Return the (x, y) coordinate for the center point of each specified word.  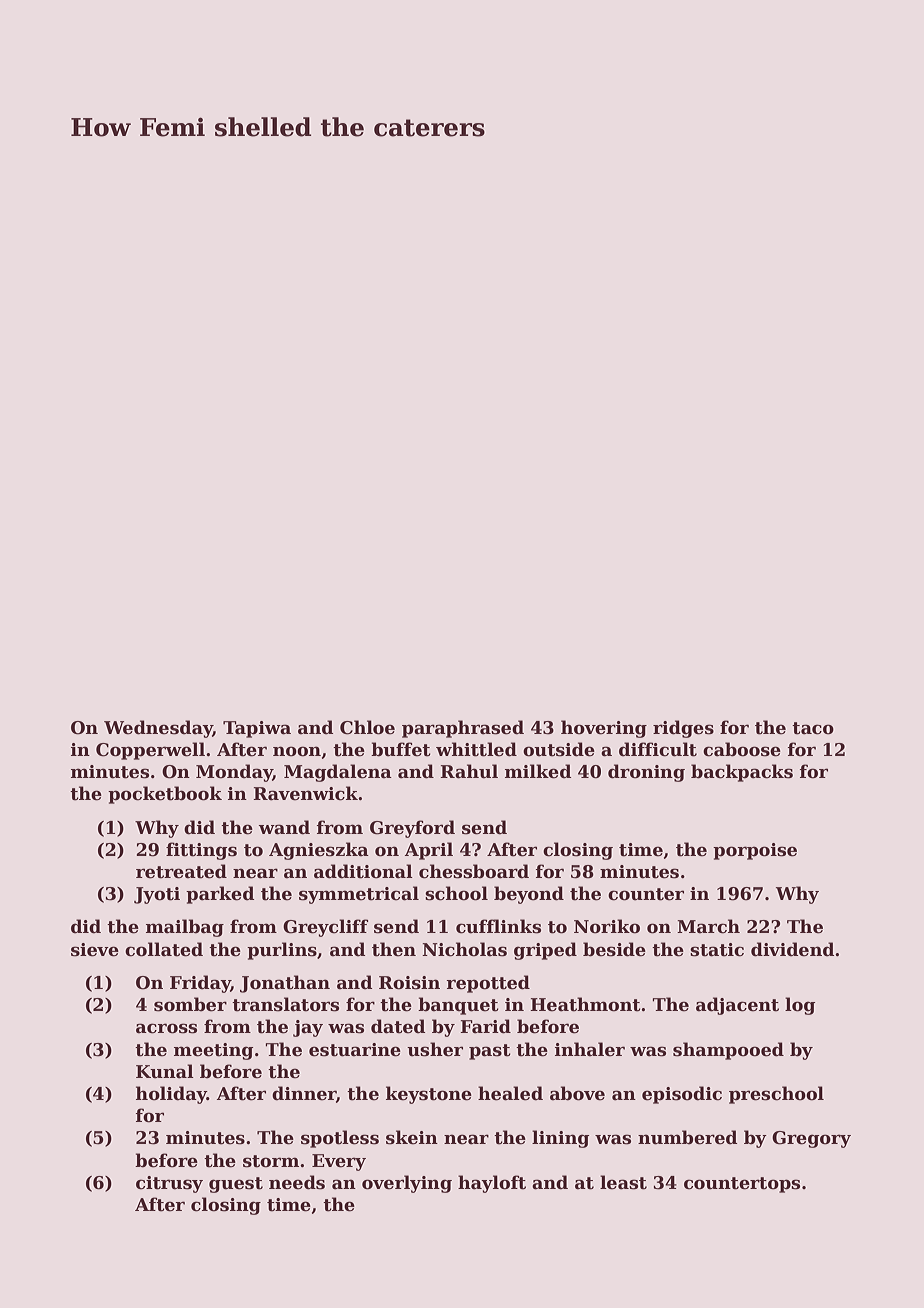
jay (308, 1028)
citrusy (169, 1184)
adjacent (737, 1006)
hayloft (492, 1184)
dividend (792, 949)
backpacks (742, 773)
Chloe (367, 727)
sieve (95, 950)
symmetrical (359, 895)
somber (190, 1004)
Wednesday (158, 729)
